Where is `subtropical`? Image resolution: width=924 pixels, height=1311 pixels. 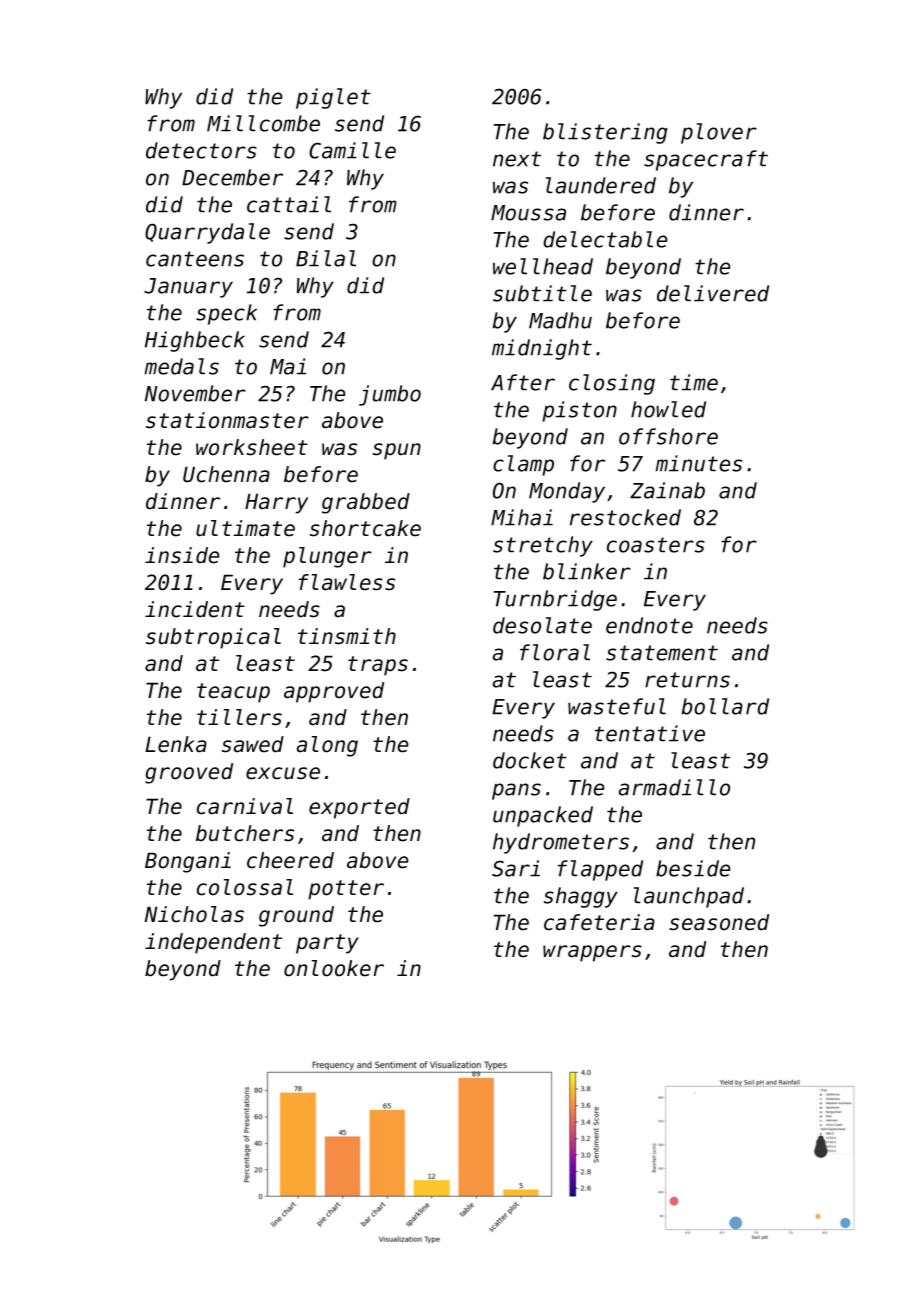 subtropical is located at coordinates (213, 638).
